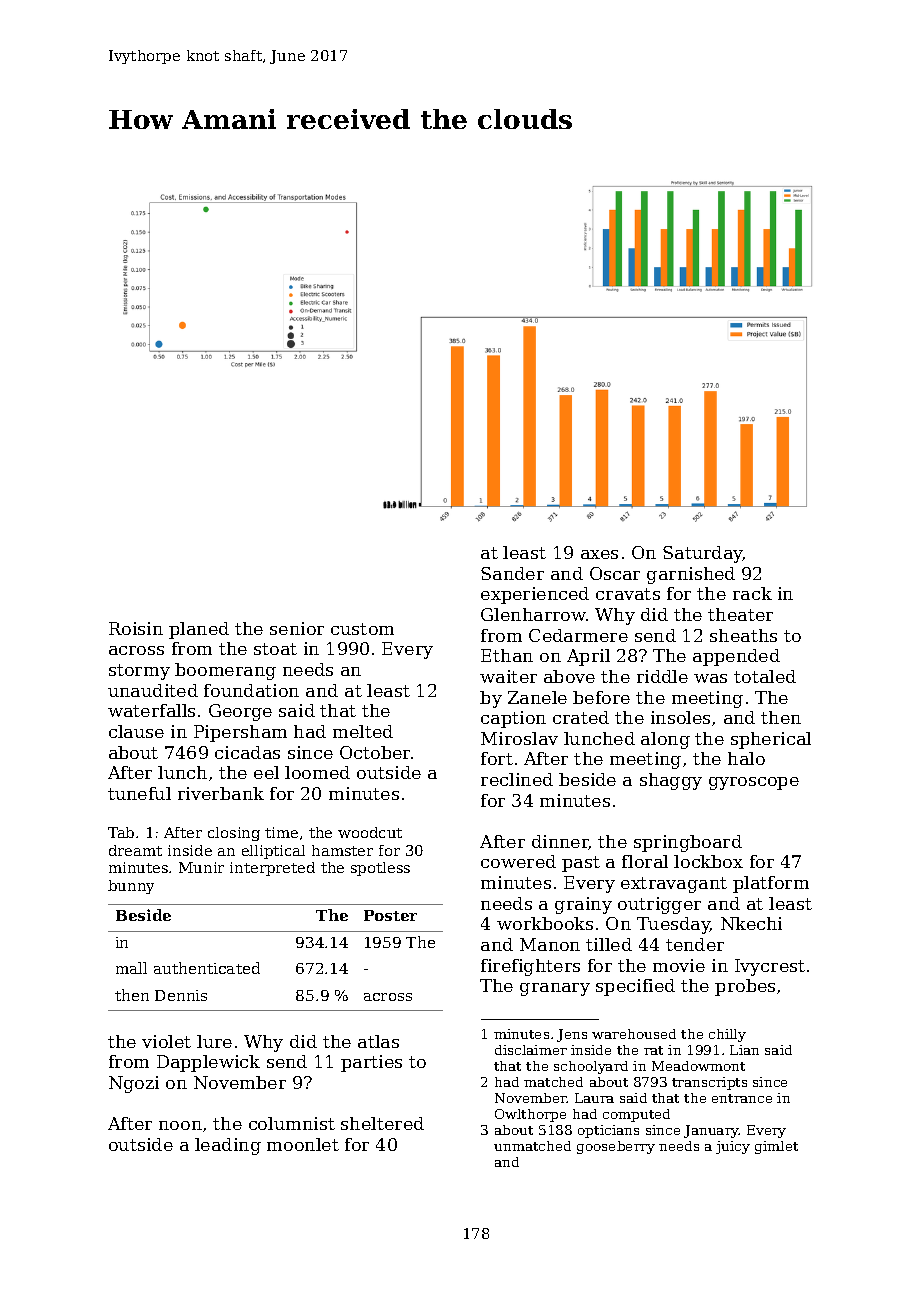  I want to click on Poster, so click(390, 915).
